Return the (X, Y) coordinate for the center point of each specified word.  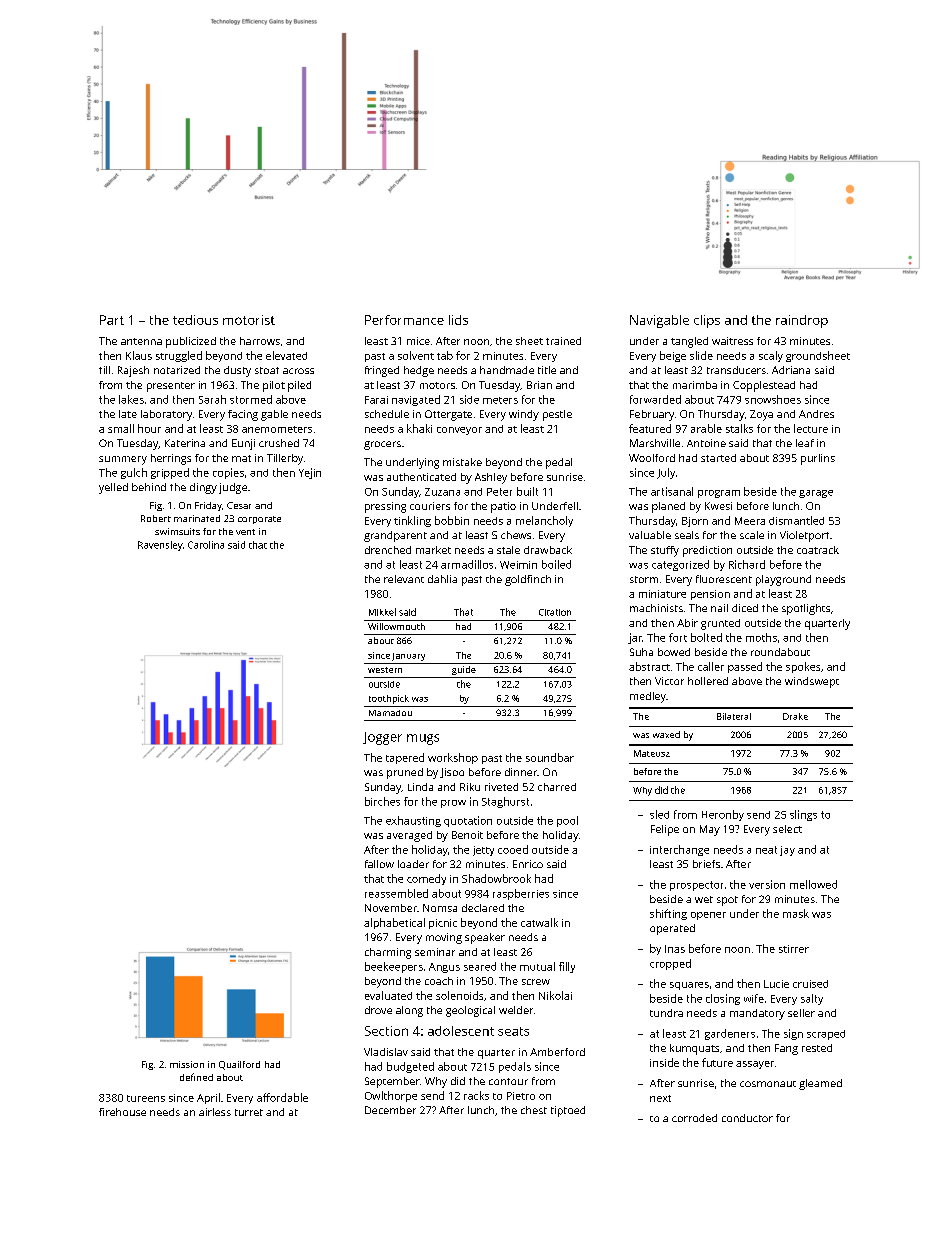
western (385, 670)
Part (112, 320)
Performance (404, 320)
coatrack (818, 550)
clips (707, 321)
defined (196, 1077)
